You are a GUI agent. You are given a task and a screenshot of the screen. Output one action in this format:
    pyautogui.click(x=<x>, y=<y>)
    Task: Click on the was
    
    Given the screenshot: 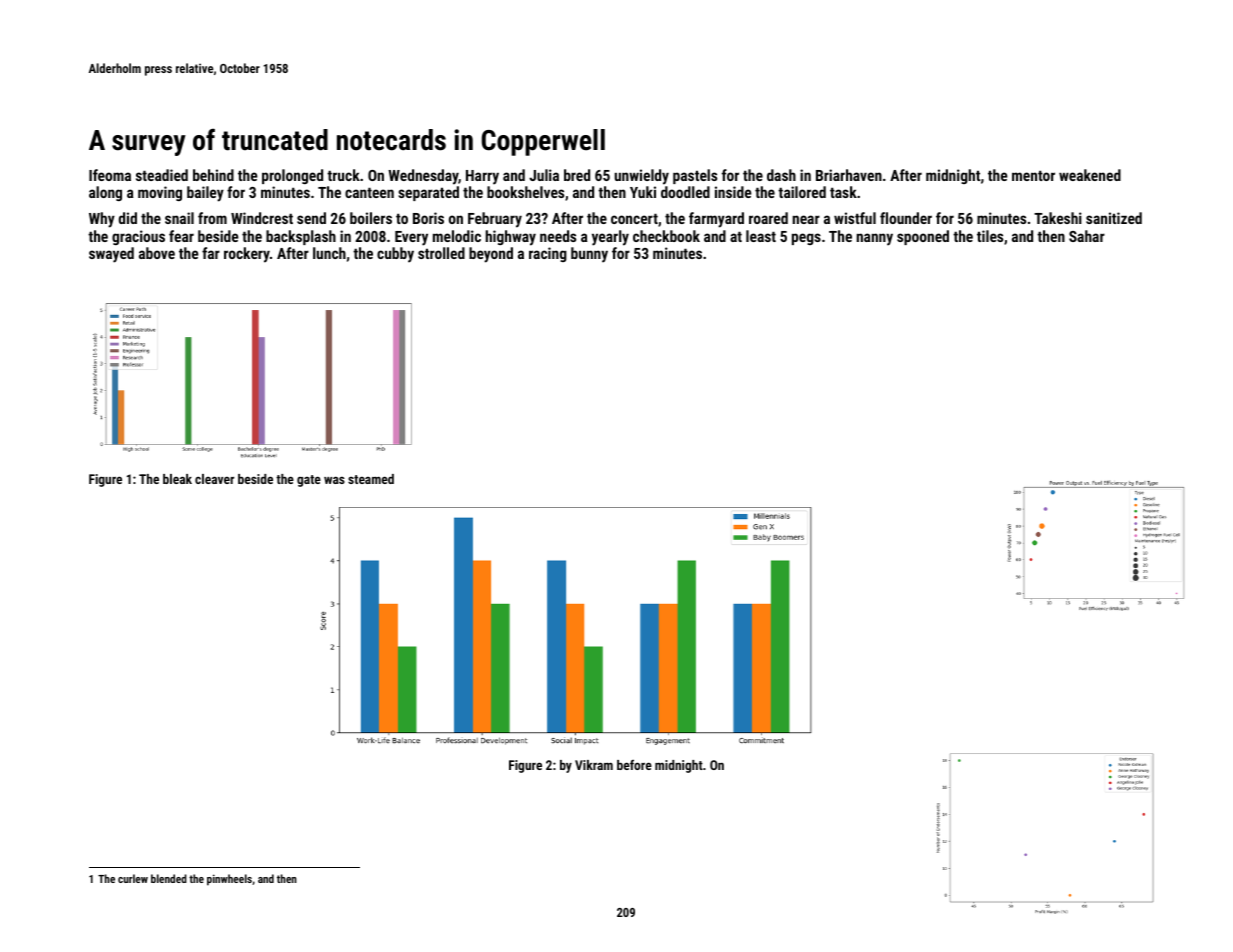 What is the action you would take?
    pyautogui.click(x=334, y=480)
